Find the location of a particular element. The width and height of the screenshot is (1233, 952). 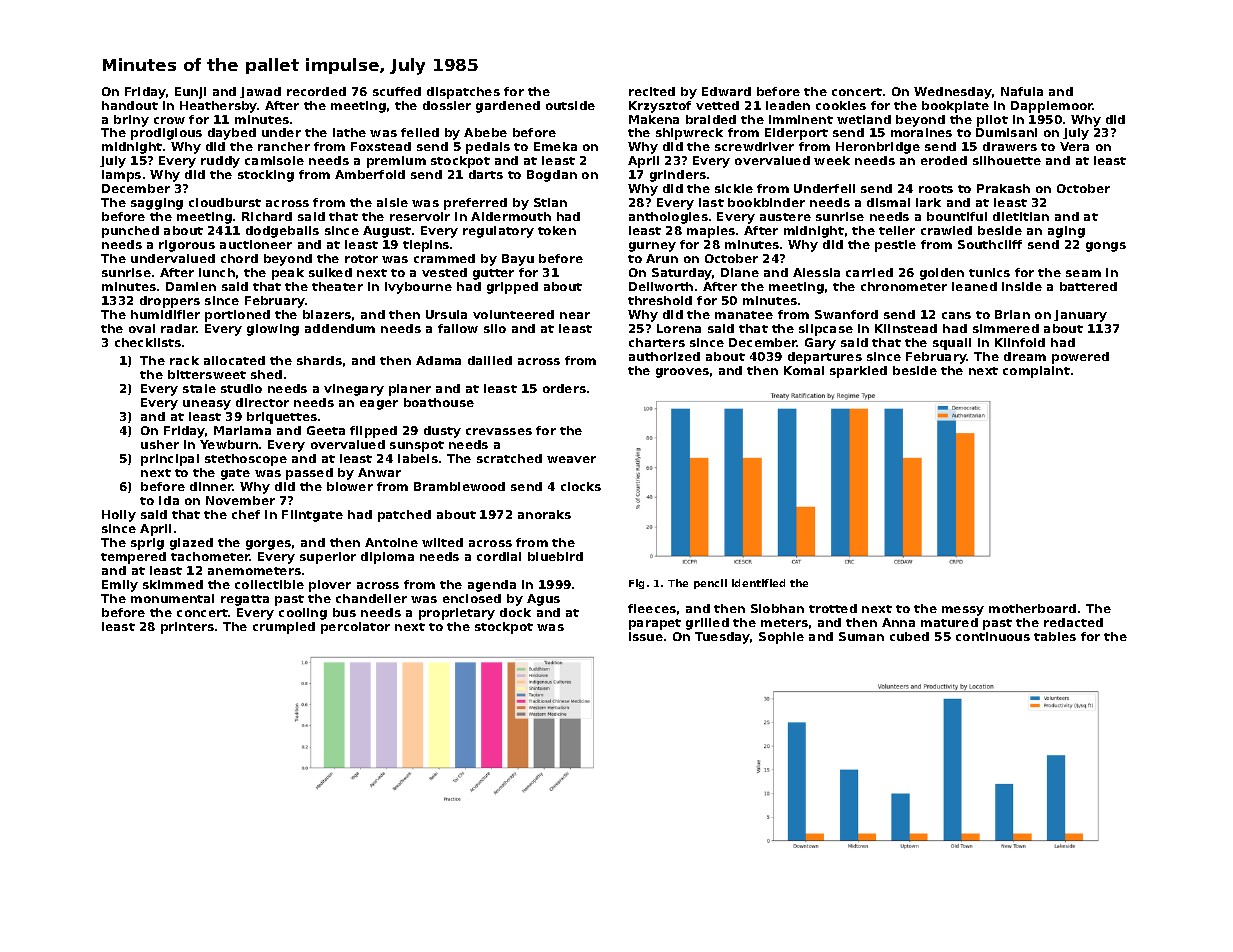

teller is located at coordinates (897, 230).
